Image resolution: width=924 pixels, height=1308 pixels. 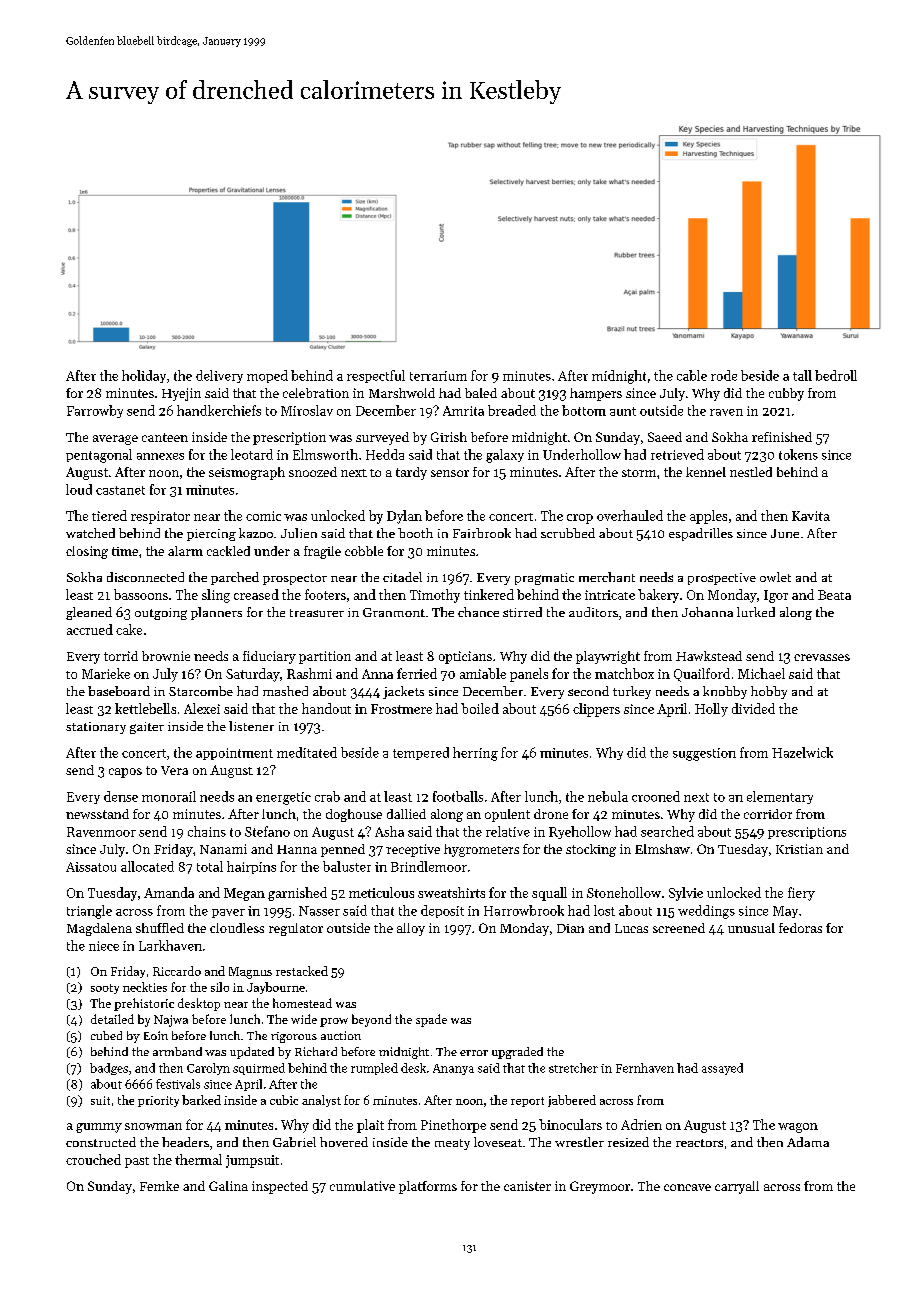 I want to click on Riccardo, so click(x=177, y=971).
